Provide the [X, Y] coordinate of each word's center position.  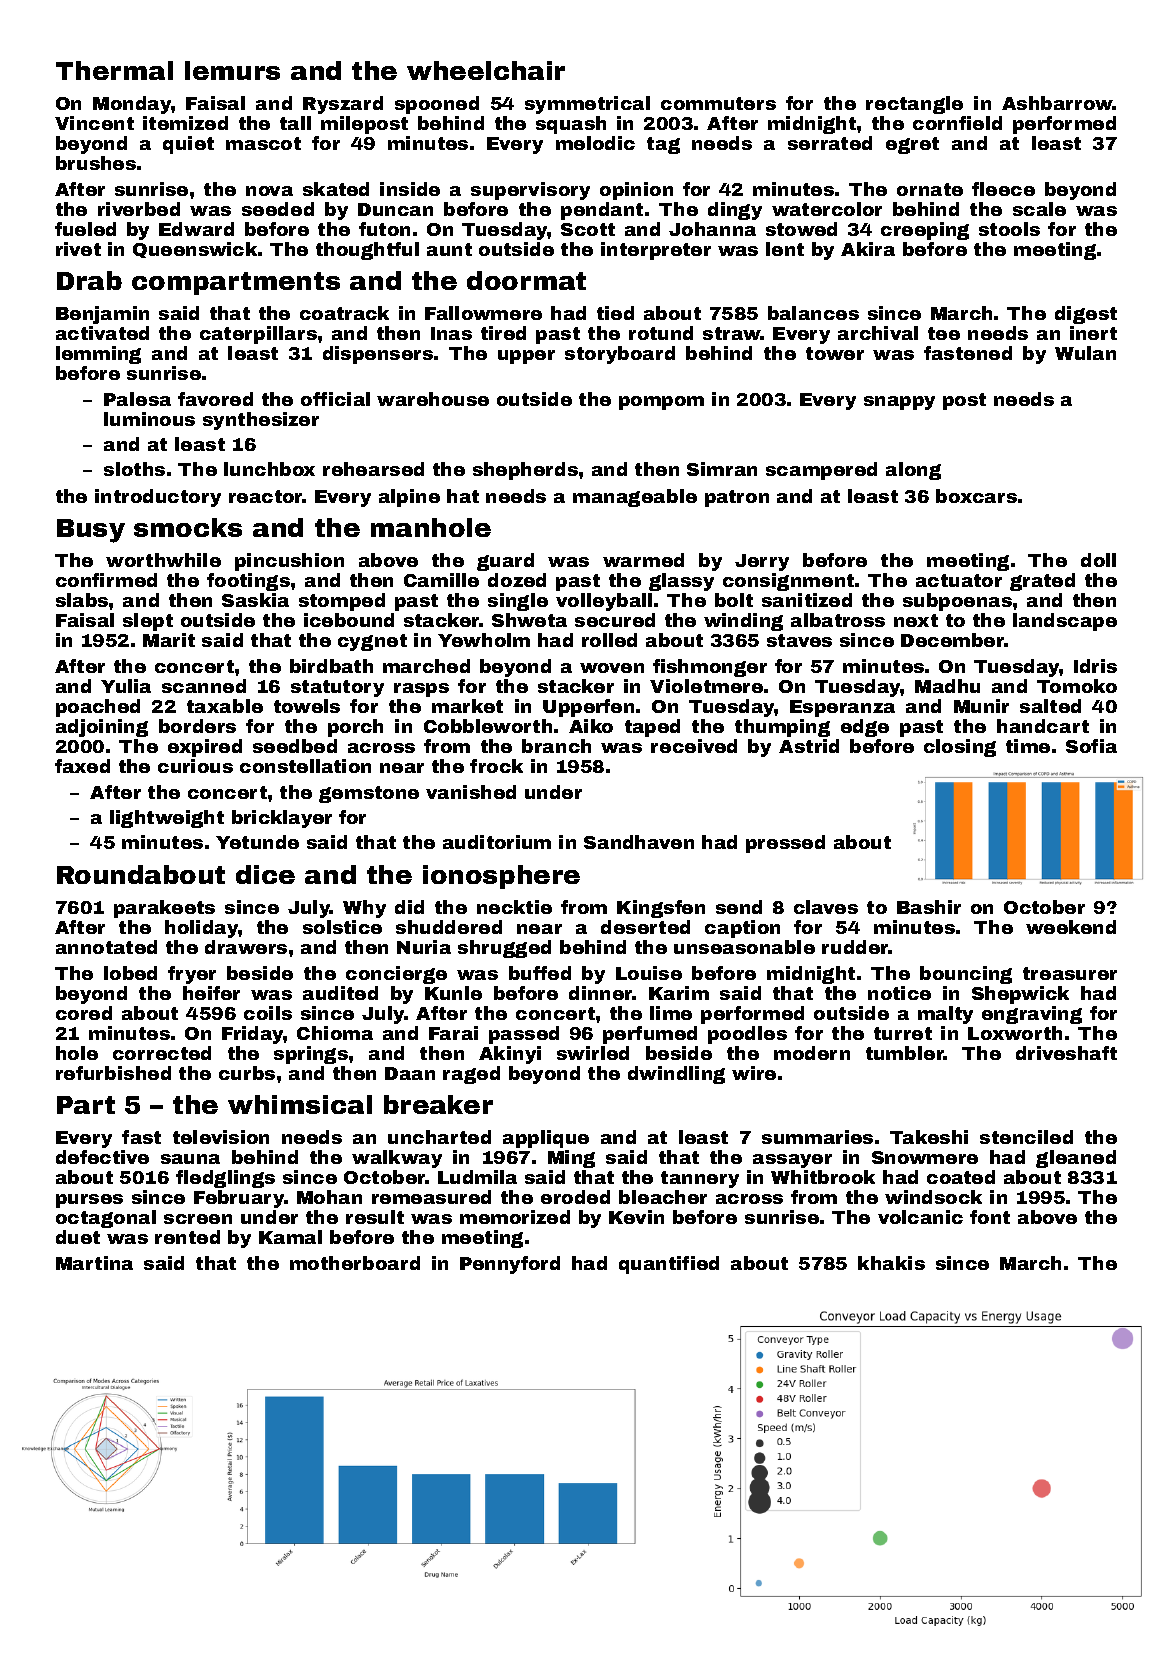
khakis [891, 1263]
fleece [1003, 189]
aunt [449, 249]
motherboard [355, 1263]
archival [878, 333]
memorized [515, 1217]
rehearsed [373, 469]
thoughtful [367, 251]
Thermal [114, 70]
